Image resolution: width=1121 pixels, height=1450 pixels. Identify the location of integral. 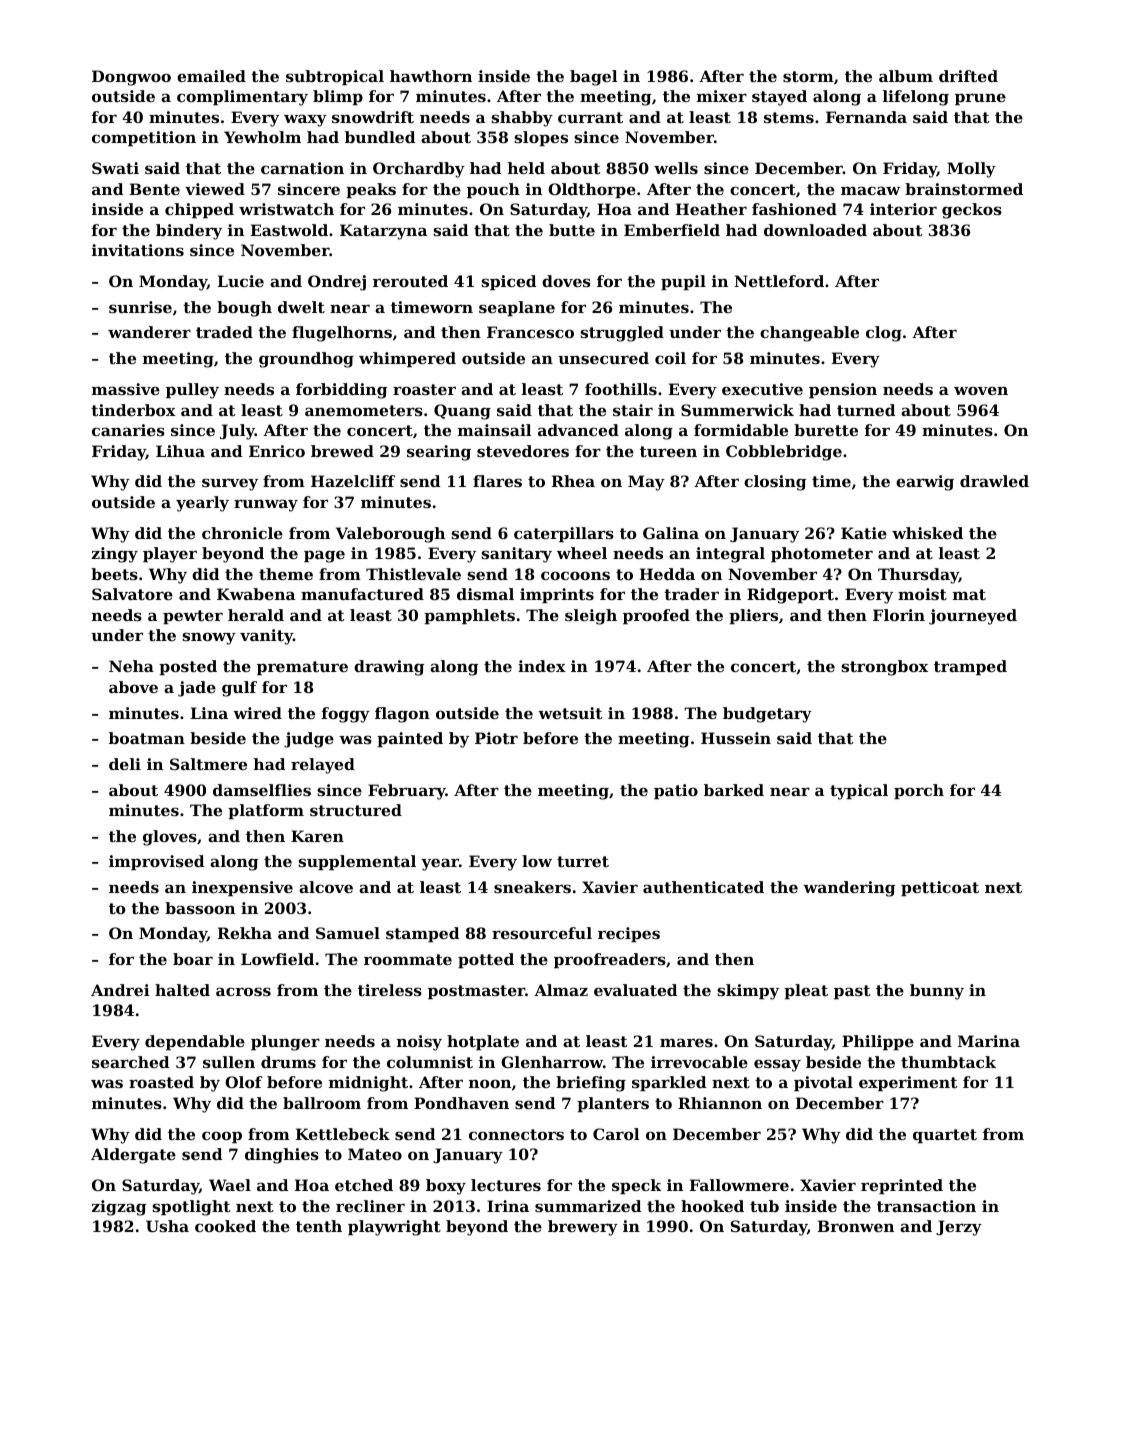
(730, 555).
